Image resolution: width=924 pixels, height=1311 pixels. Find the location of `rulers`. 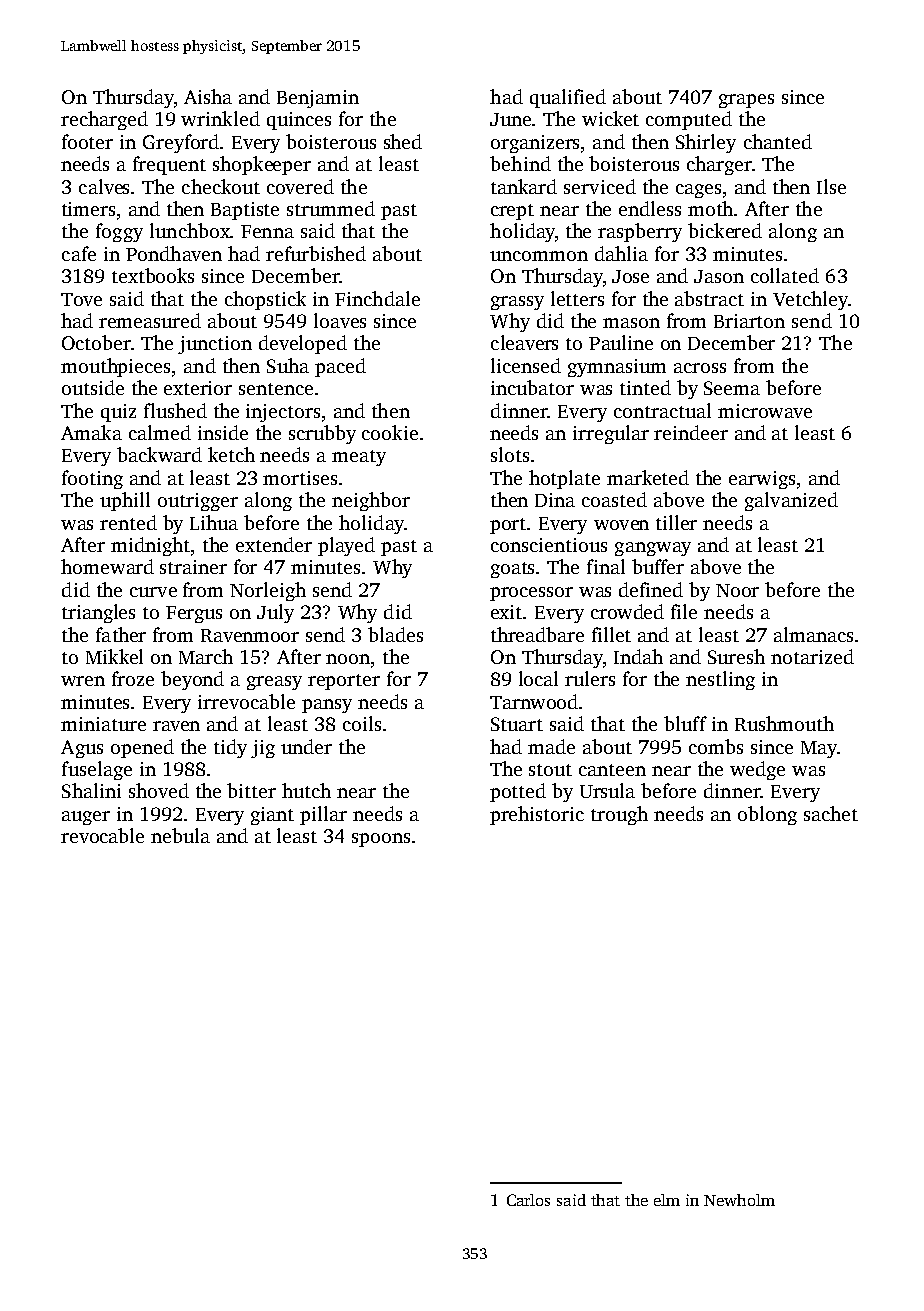

rulers is located at coordinates (590, 678).
